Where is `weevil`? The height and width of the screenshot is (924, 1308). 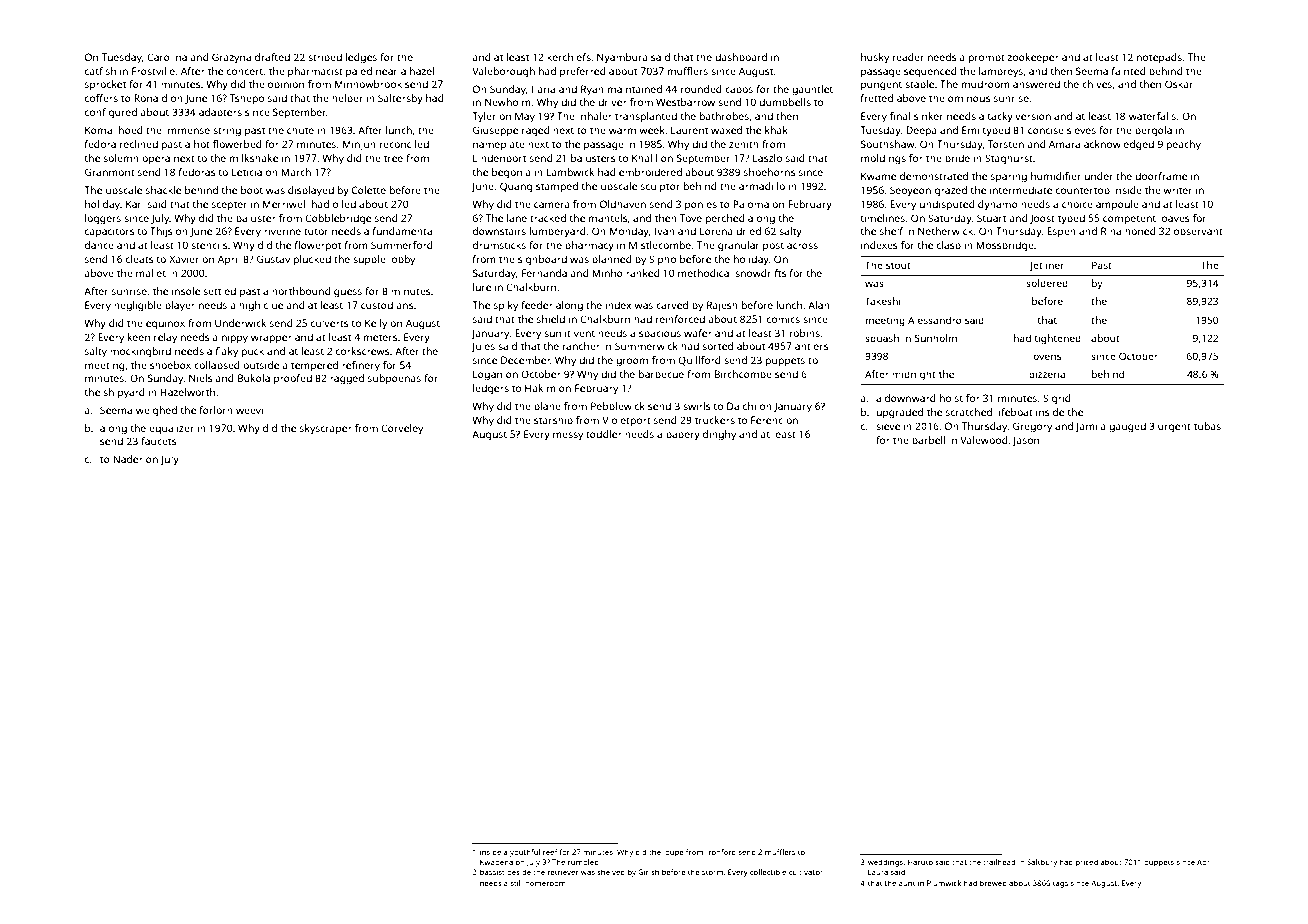 weevil is located at coordinates (251, 410).
